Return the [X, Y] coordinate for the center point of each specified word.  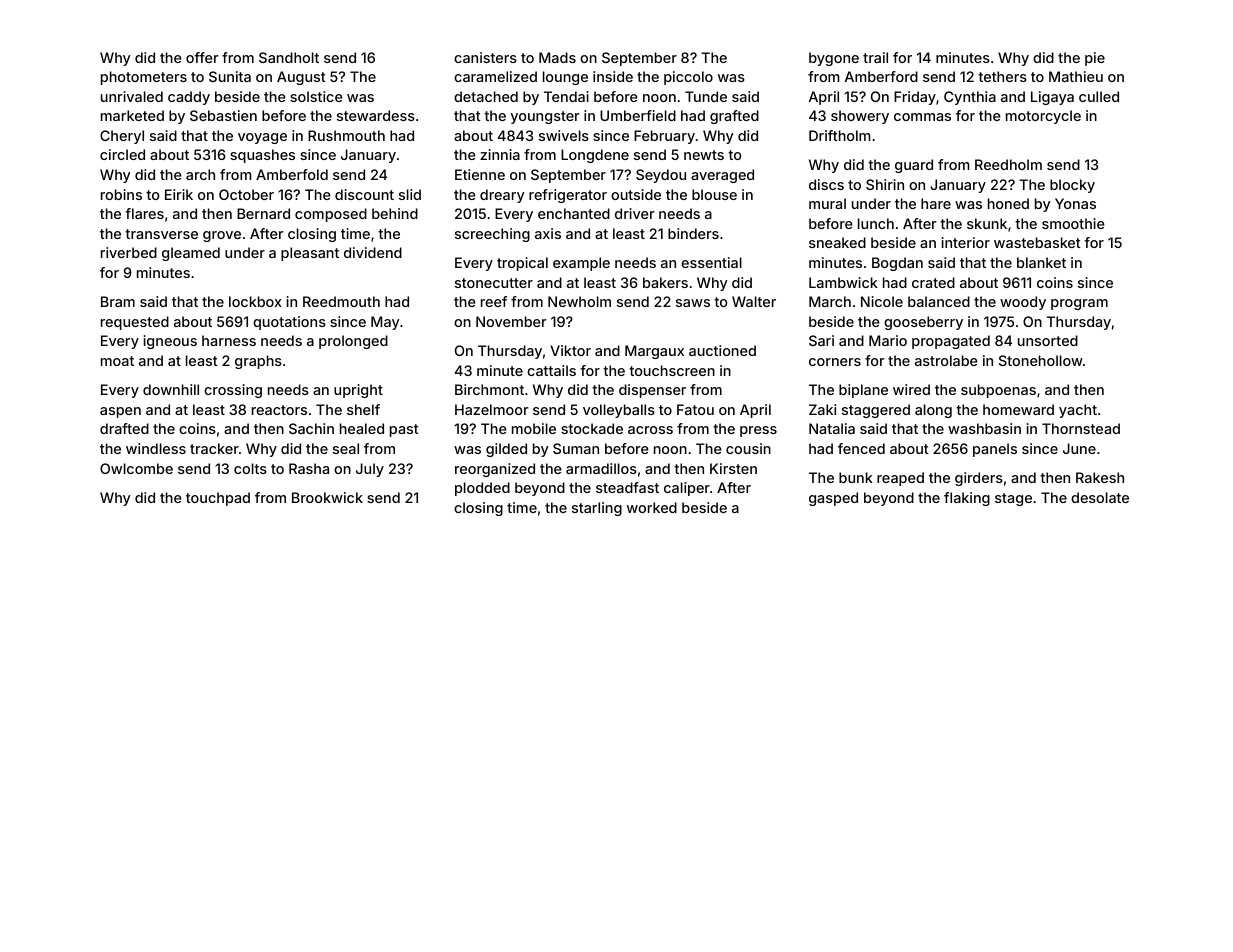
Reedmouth [341, 301]
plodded [482, 489]
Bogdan [897, 264]
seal [346, 448]
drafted [124, 428]
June [1079, 448]
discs [826, 184]
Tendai [566, 96]
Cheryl [122, 137]
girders [979, 479]
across [650, 430]
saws [693, 303]
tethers [1002, 76]
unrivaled [132, 96]
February [664, 137]
